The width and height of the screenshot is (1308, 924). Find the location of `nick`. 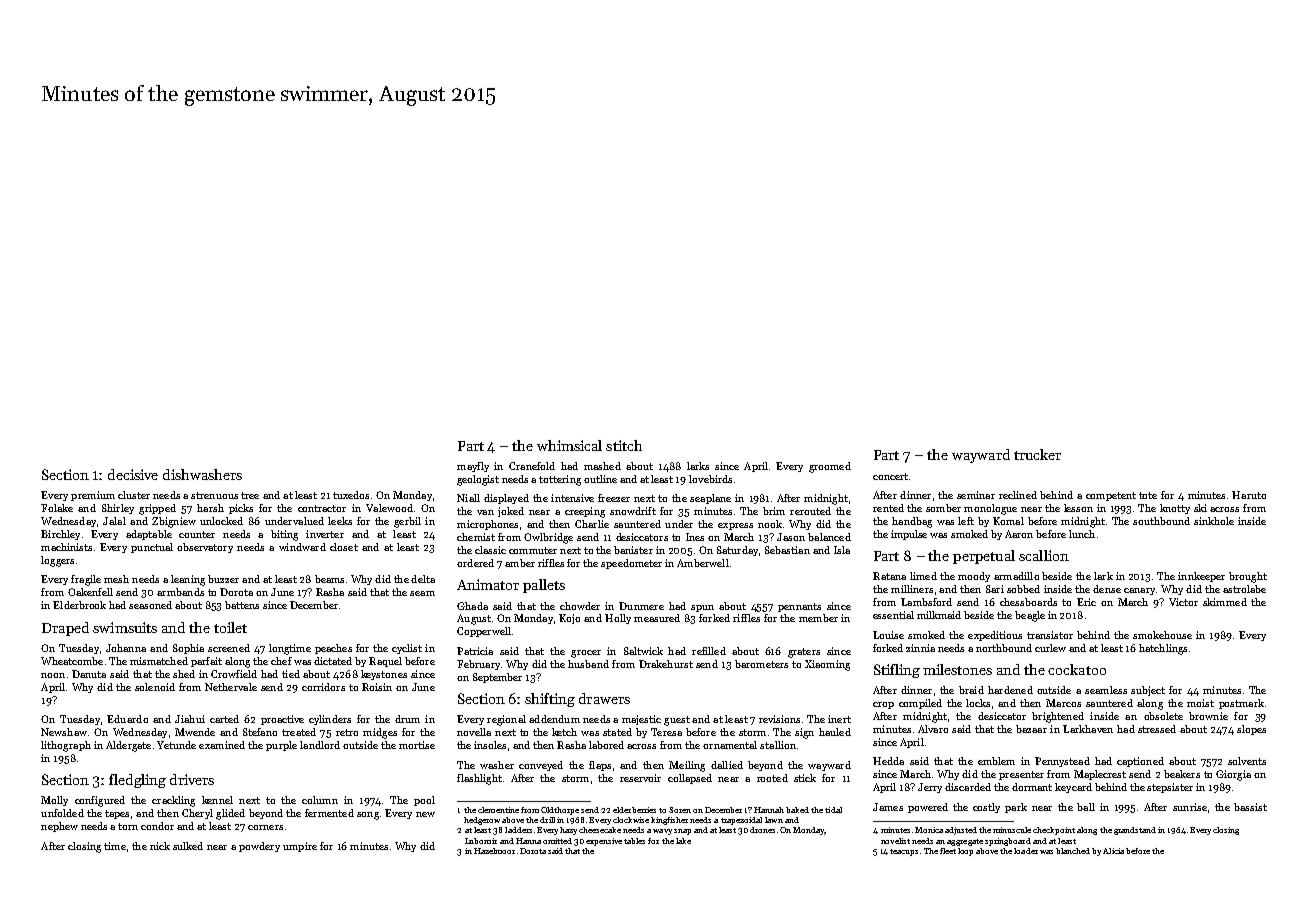

nick is located at coordinates (160, 846).
